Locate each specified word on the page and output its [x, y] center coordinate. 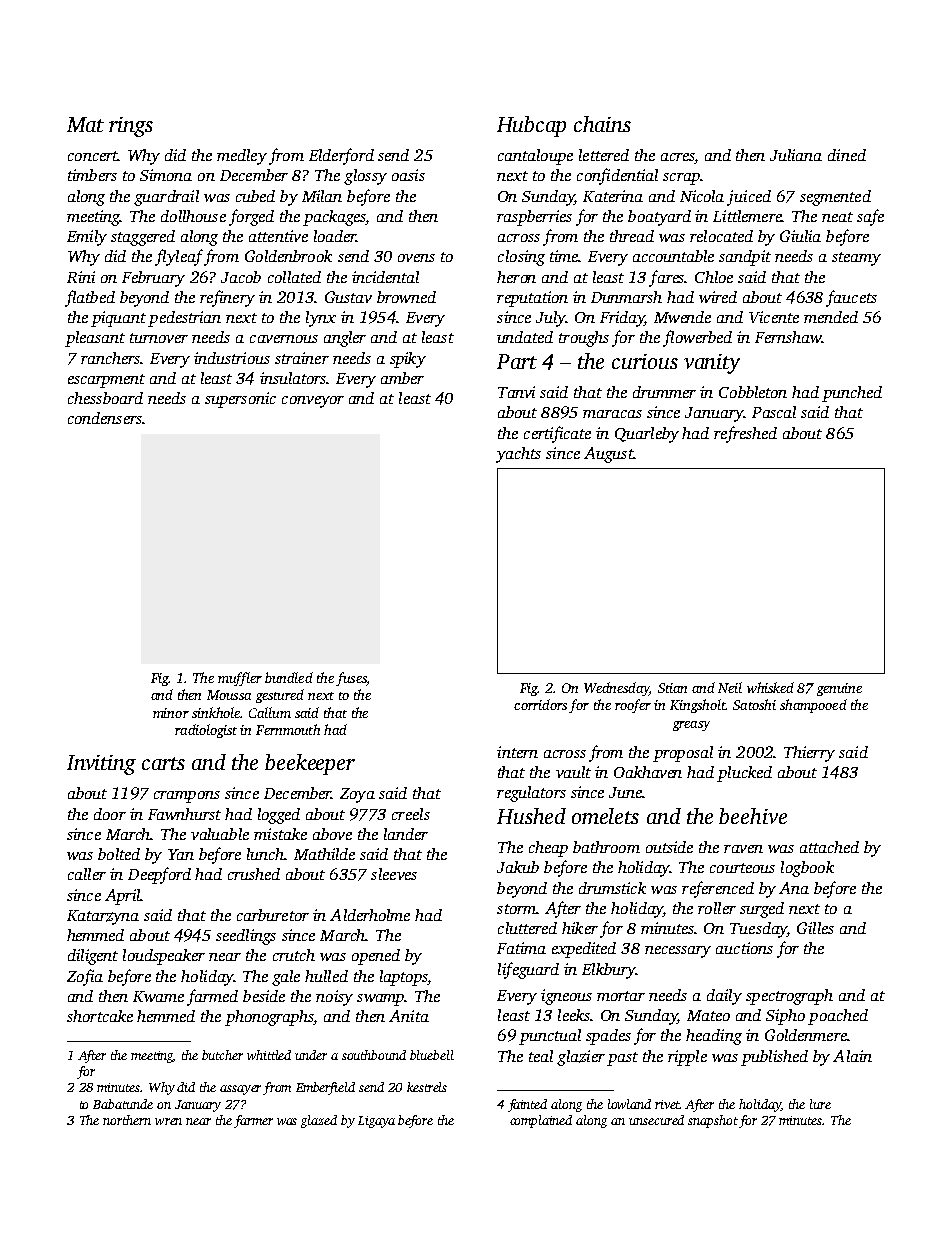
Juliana [796, 155]
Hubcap [531, 126]
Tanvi [516, 392]
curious [645, 361]
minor [171, 713]
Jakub [518, 867]
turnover [159, 338]
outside [669, 847]
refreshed [745, 434]
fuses [351, 679]
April [123, 897]
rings [131, 127]
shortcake [100, 1016]
